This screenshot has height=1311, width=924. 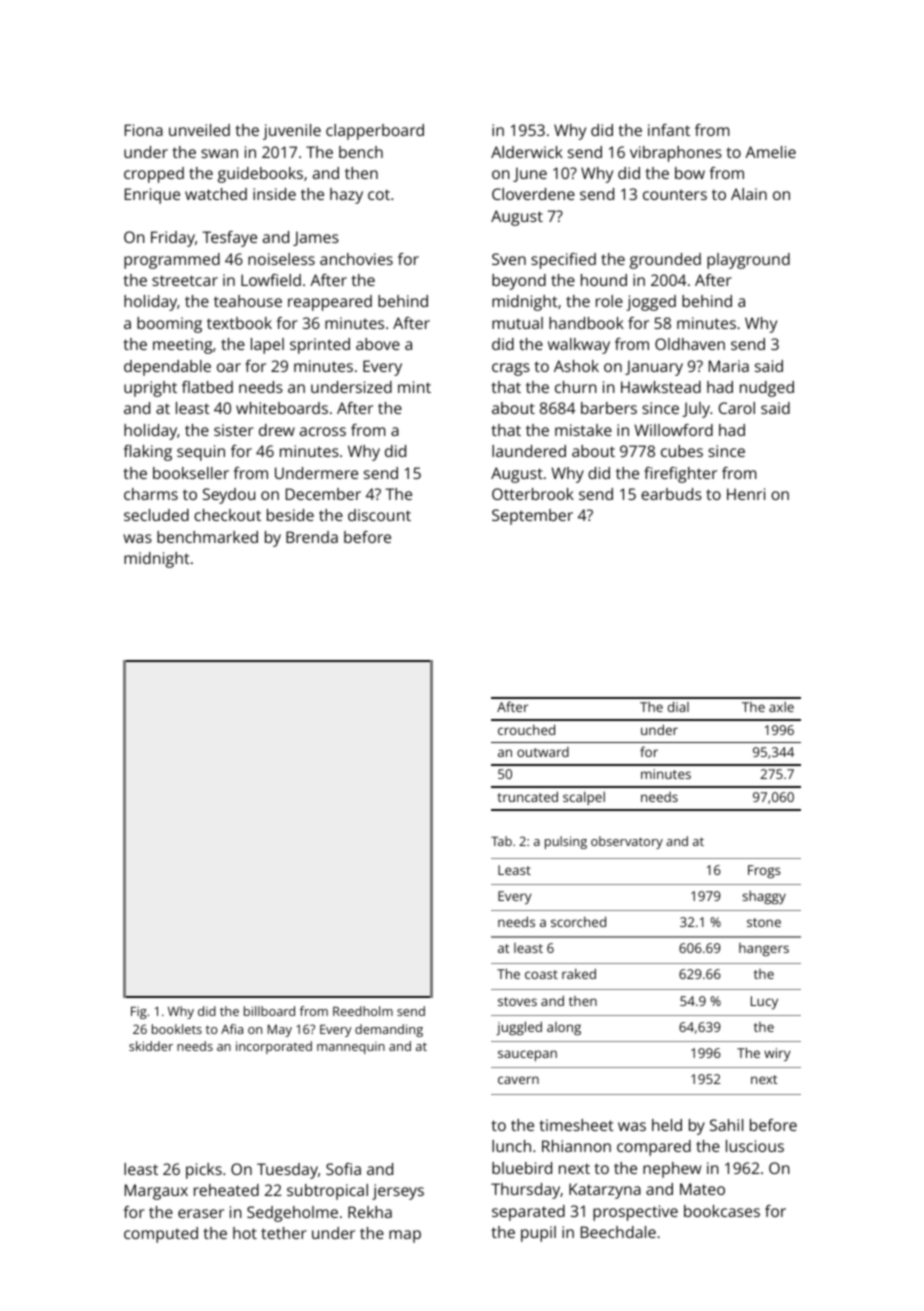 I want to click on playground, so click(x=748, y=261).
